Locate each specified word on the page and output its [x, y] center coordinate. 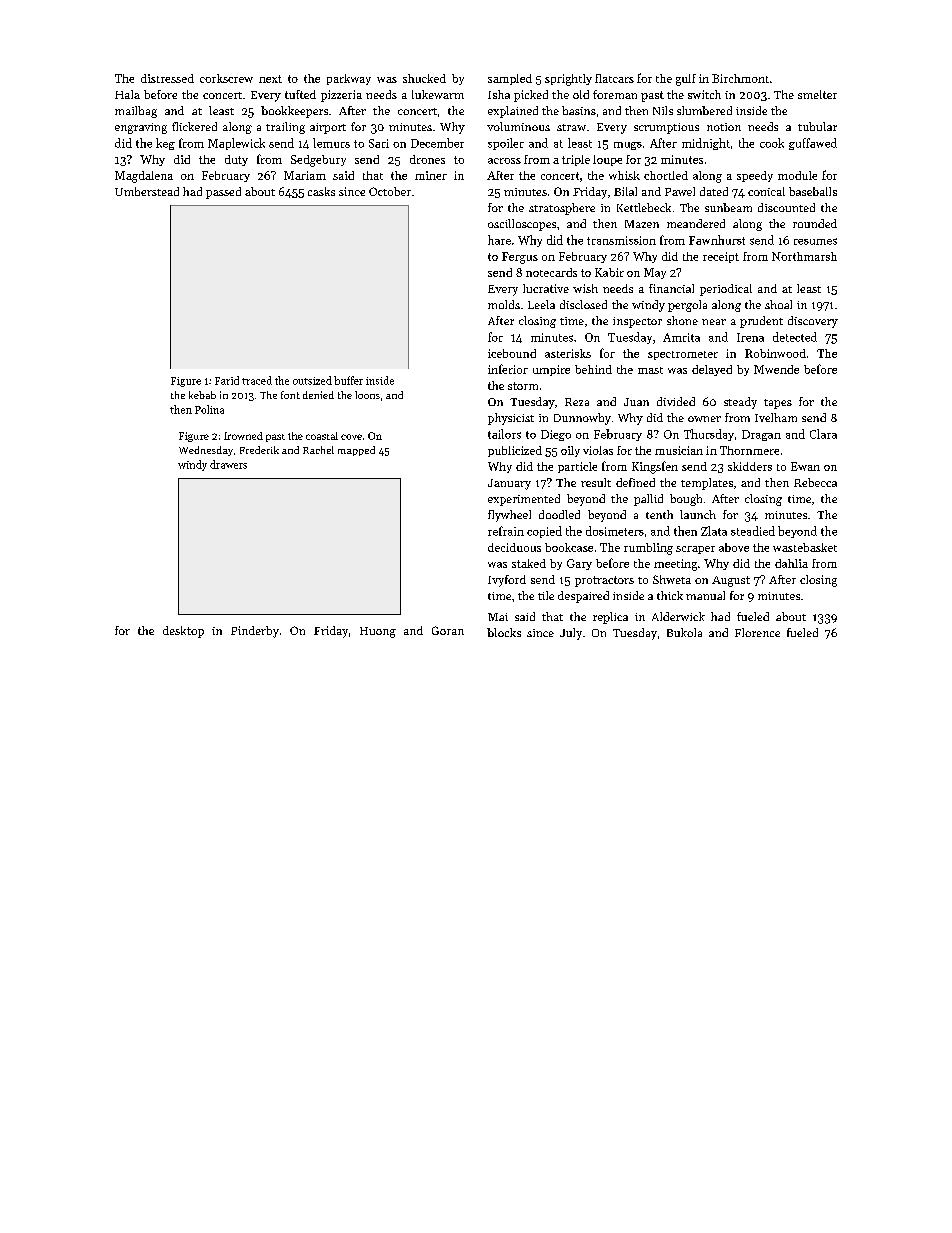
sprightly [568, 80]
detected [795, 337]
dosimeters [615, 531]
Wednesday [206, 451]
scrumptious [666, 128]
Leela [541, 304]
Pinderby [255, 632]
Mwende [776, 369]
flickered [194, 126]
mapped [356, 451]
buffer [348, 380]
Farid [227, 380]
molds [504, 304]
